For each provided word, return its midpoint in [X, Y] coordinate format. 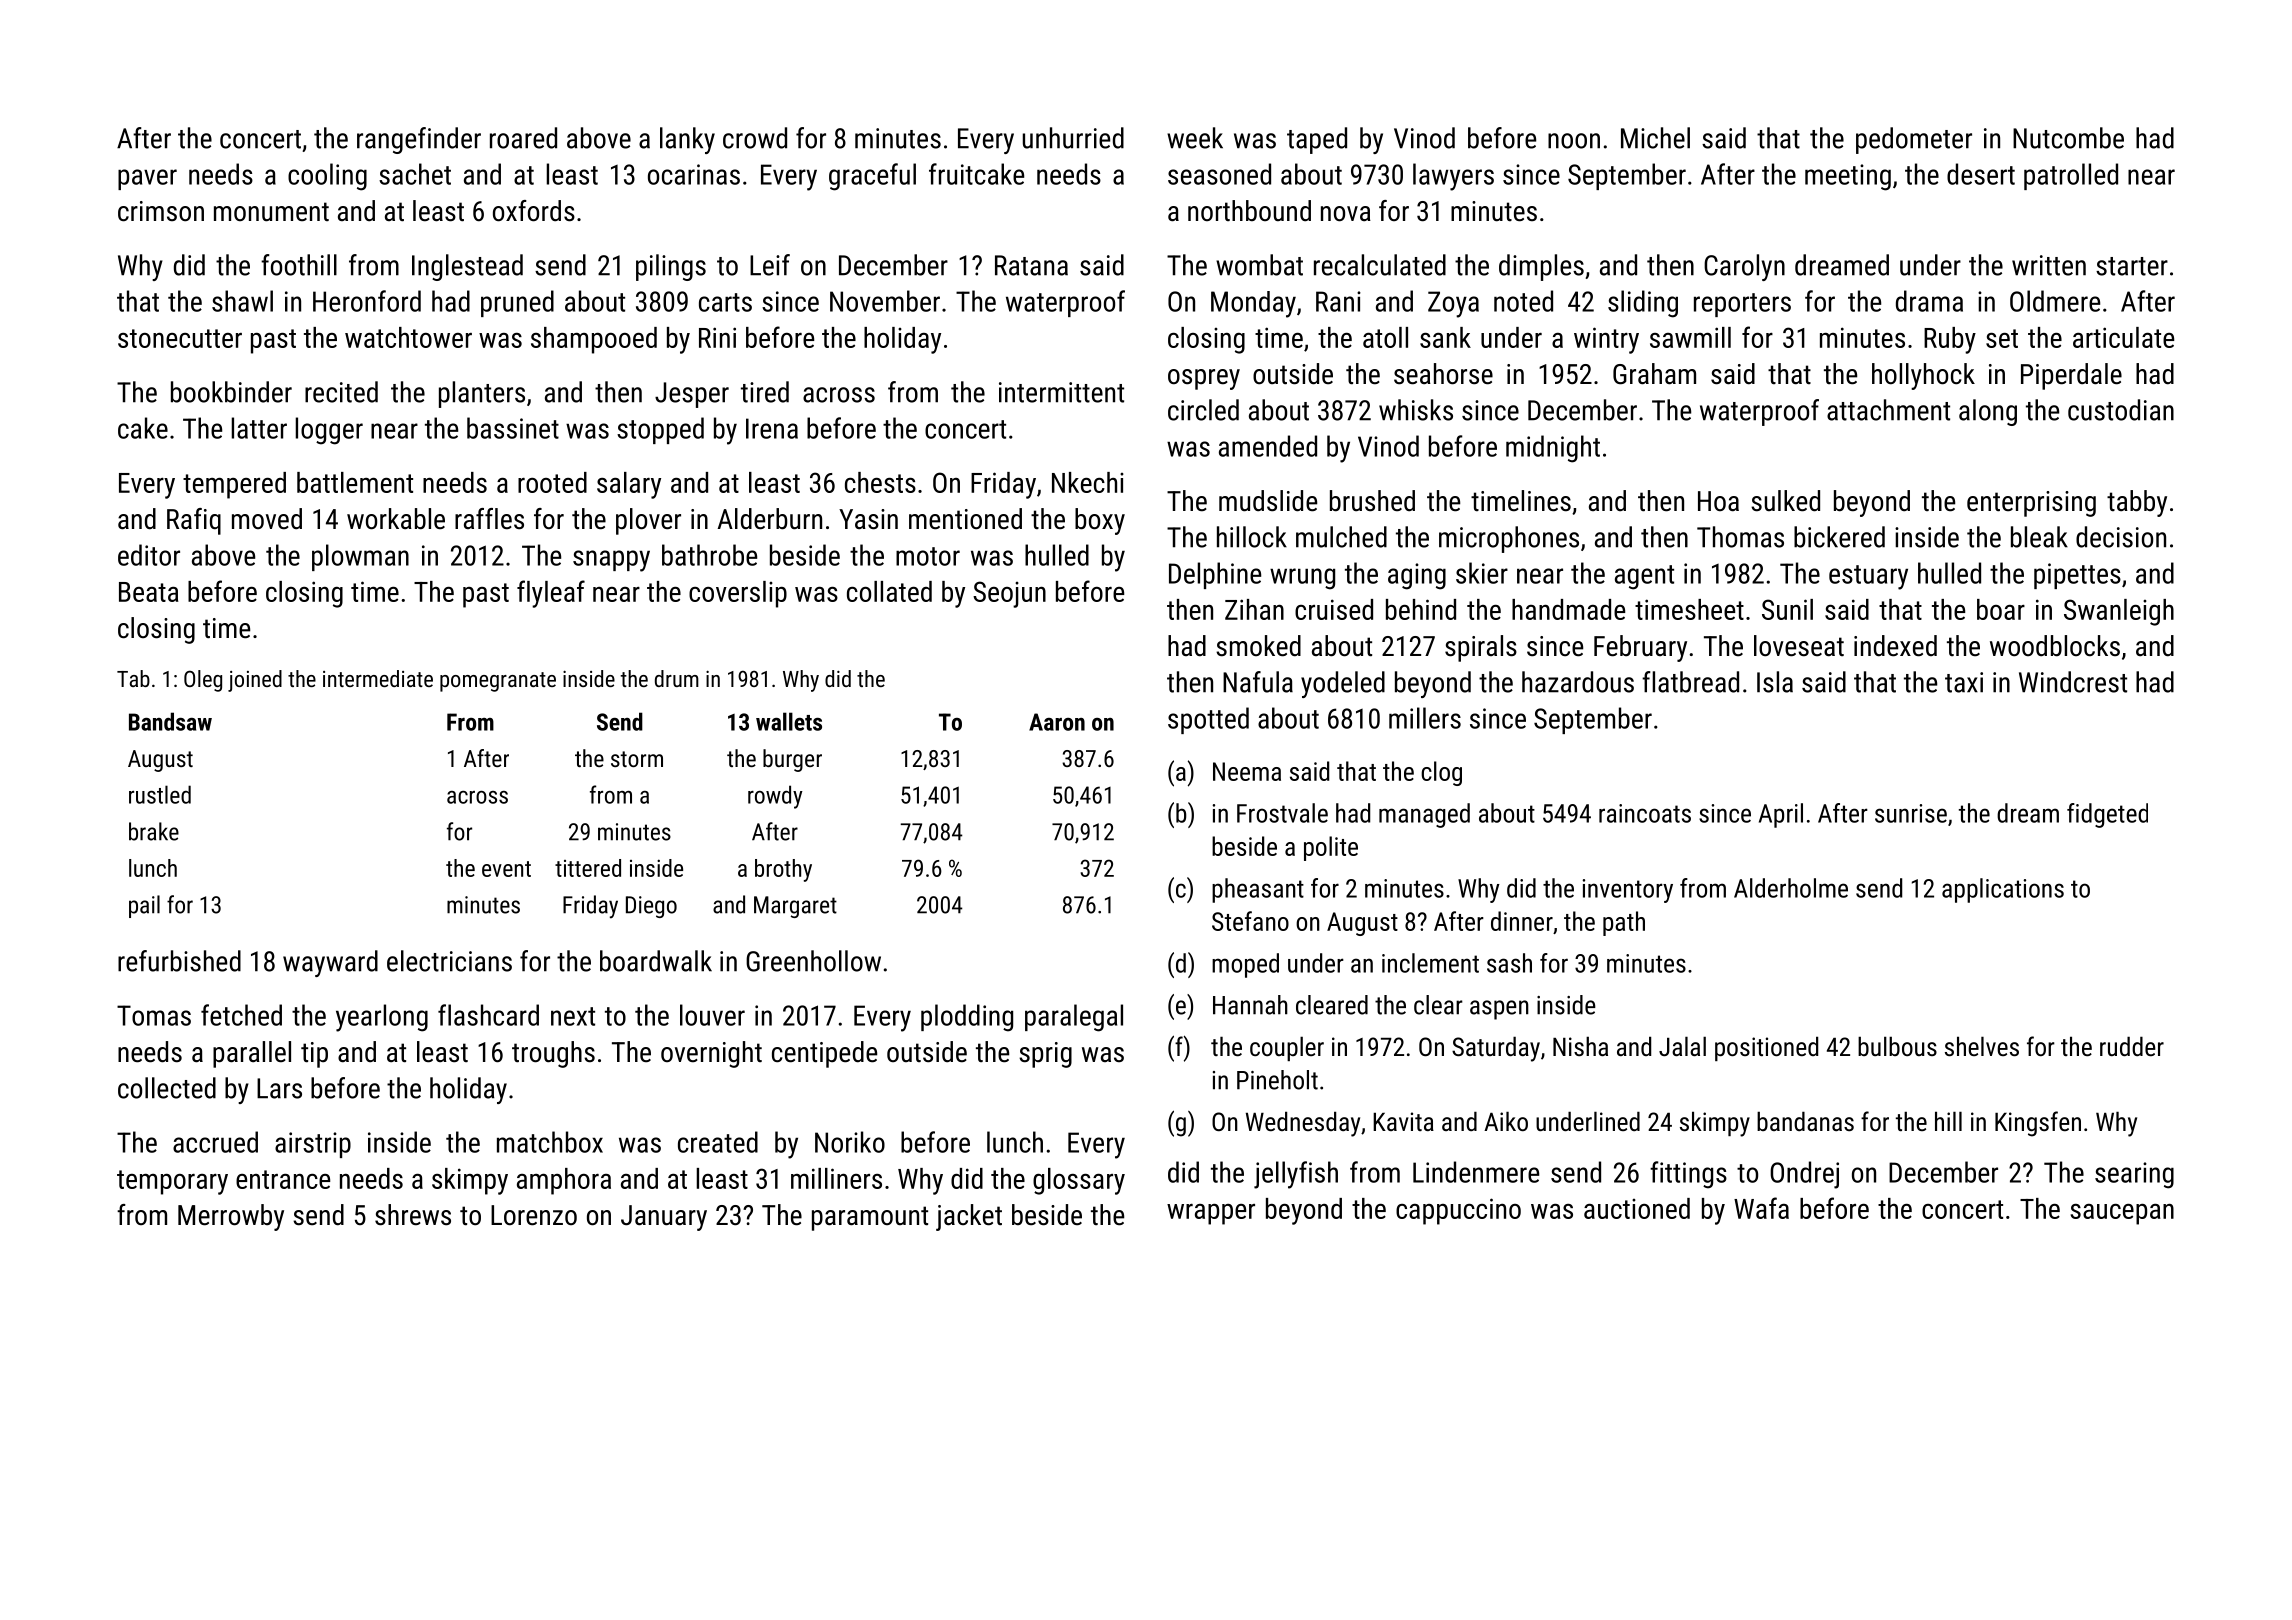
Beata [149, 592]
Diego [651, 907]
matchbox [550, 1142]
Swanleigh [2119, 612]
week [1195, 138]
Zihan [1254, 609]
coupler [1287, 1048]
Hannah [1250, 1005]
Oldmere [2055, 301]
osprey [1204, 379]
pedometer [1914, 140]
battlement [355, 482]
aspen [1499, 1010]
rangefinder [419, 140]
